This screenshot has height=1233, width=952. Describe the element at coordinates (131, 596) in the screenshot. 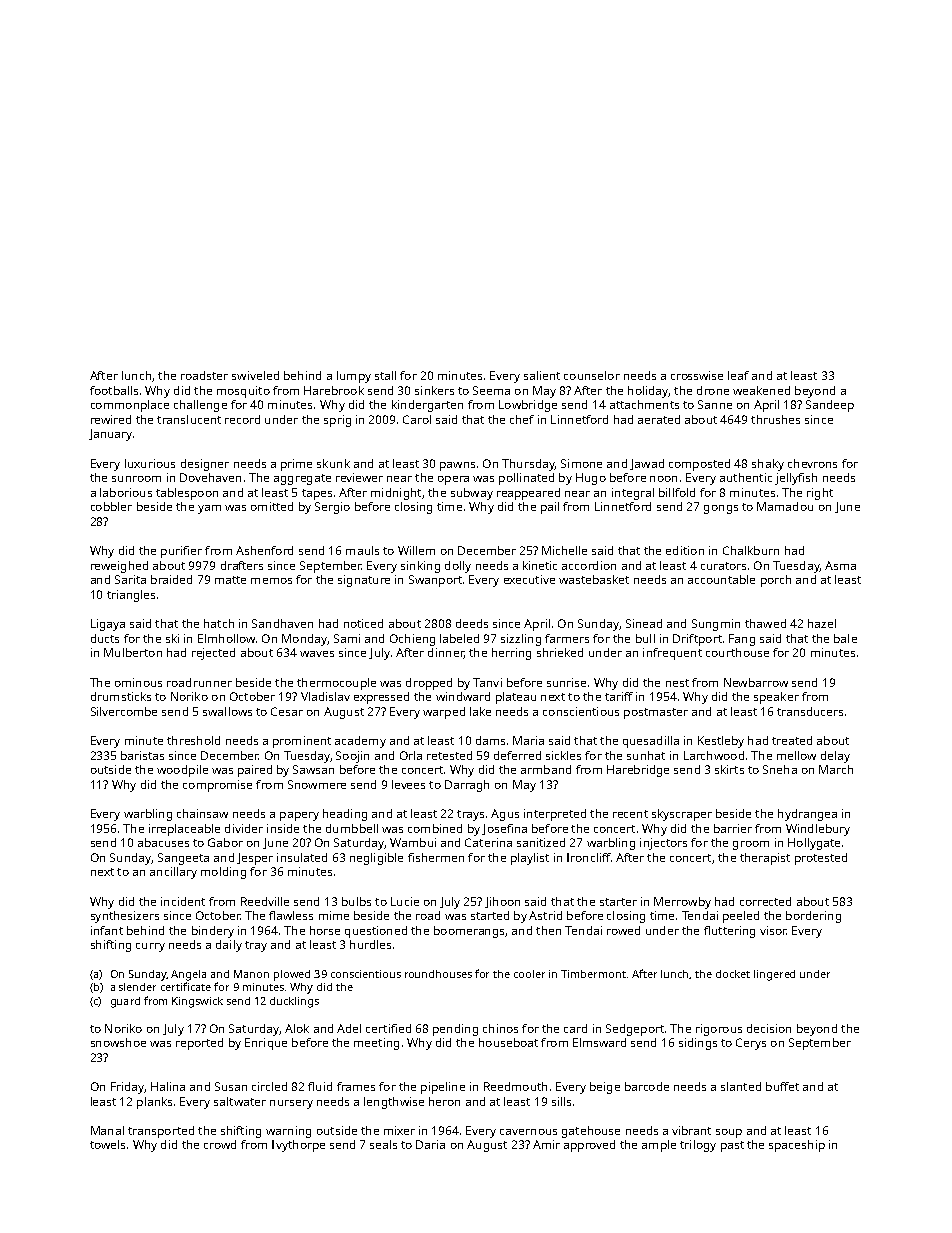

I see `triangles` at that location.
